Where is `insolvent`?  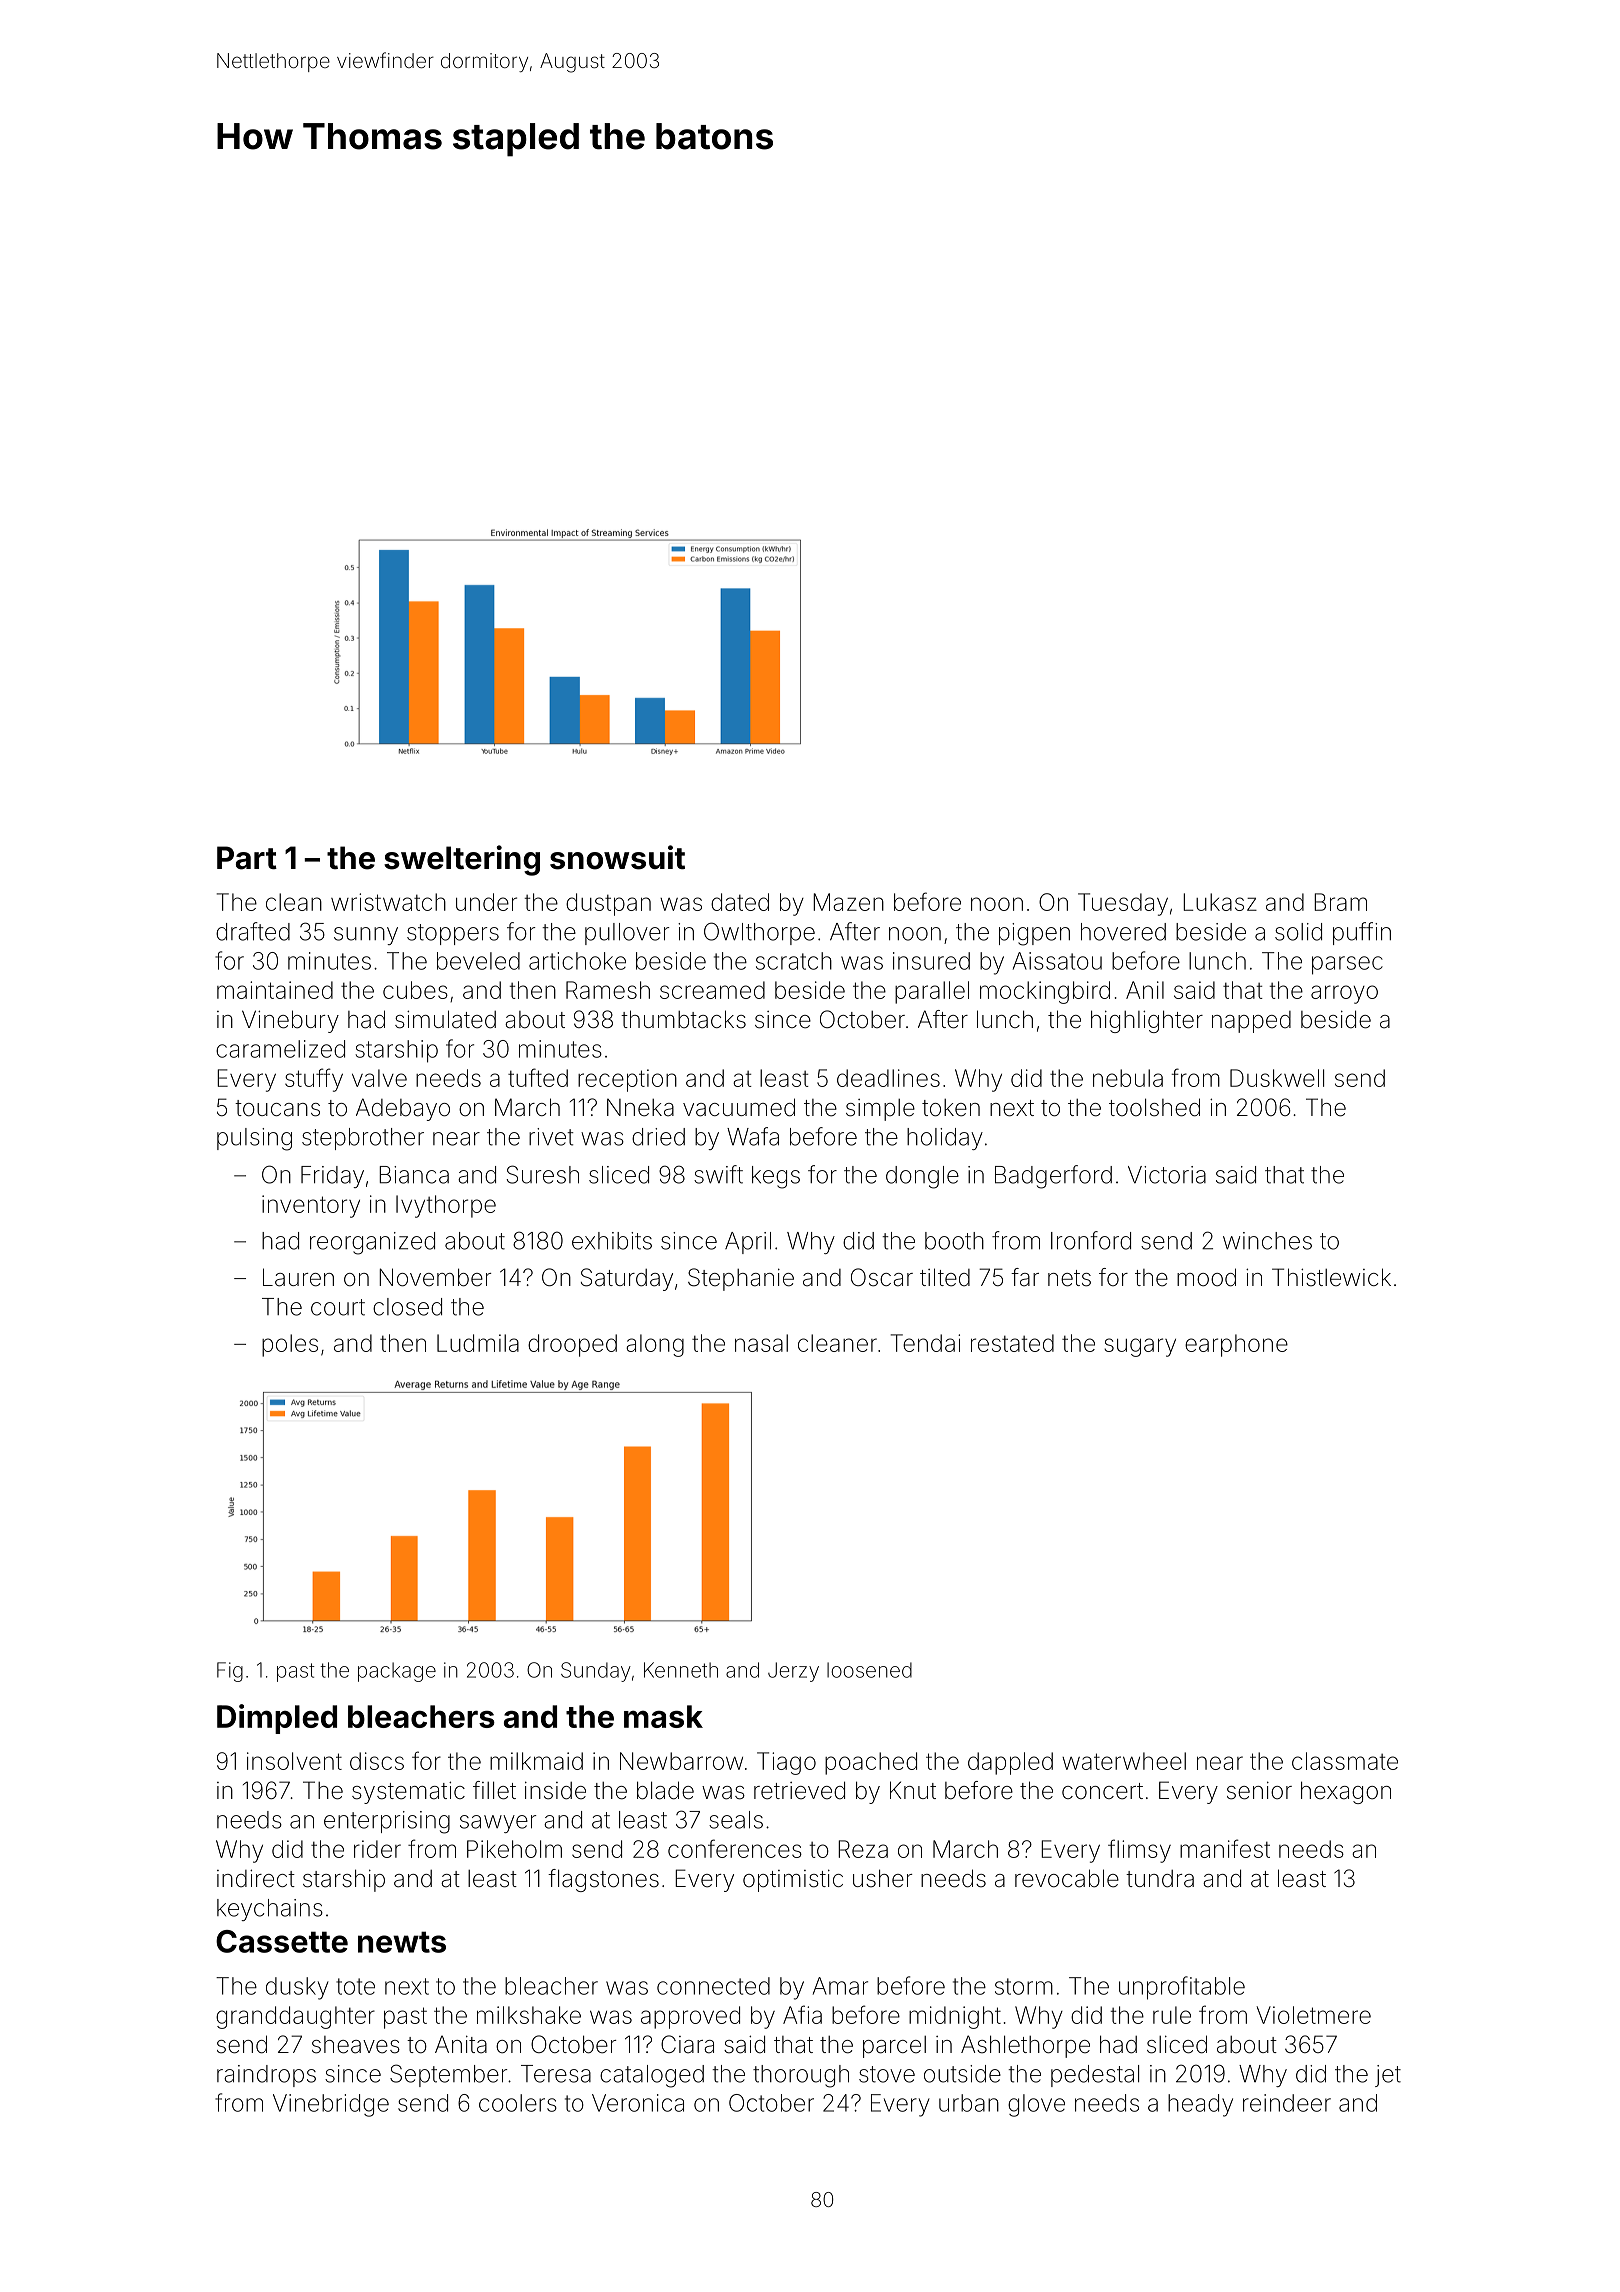 insolvent is located at coordinates (294, 1761).
